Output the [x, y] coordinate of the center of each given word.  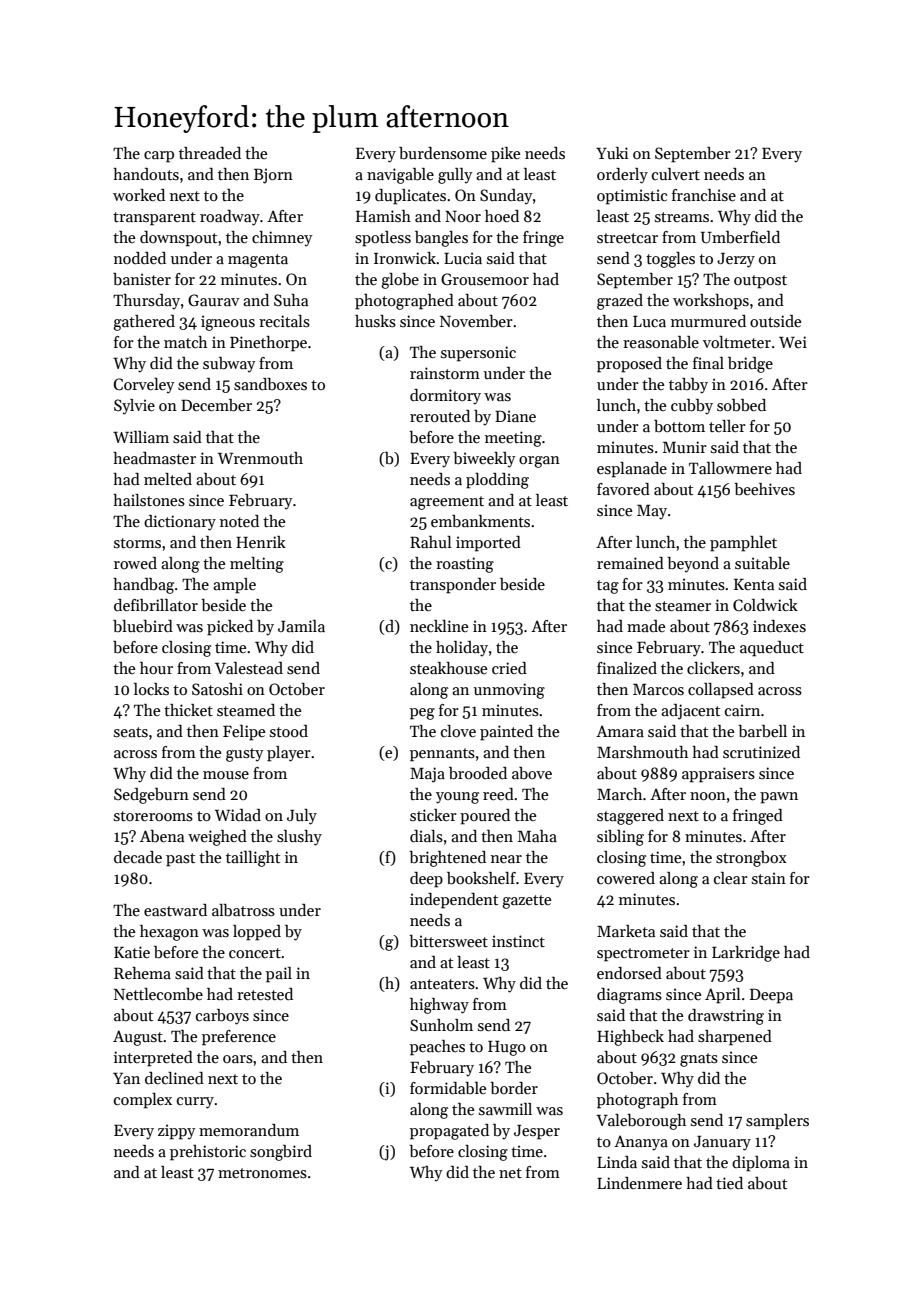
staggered [630, 817]
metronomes [262, 1173]
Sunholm [441, 1025]
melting [257, 565]
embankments [480, 521]
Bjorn [273, 176]
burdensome [443, 153]
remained [630, 563]
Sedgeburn [151, 796]
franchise [704, 195]
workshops [711, 302]
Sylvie [134, 407]
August [138, 1038]
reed [498, 794]
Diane [515, 416]
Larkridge [746, 954]
